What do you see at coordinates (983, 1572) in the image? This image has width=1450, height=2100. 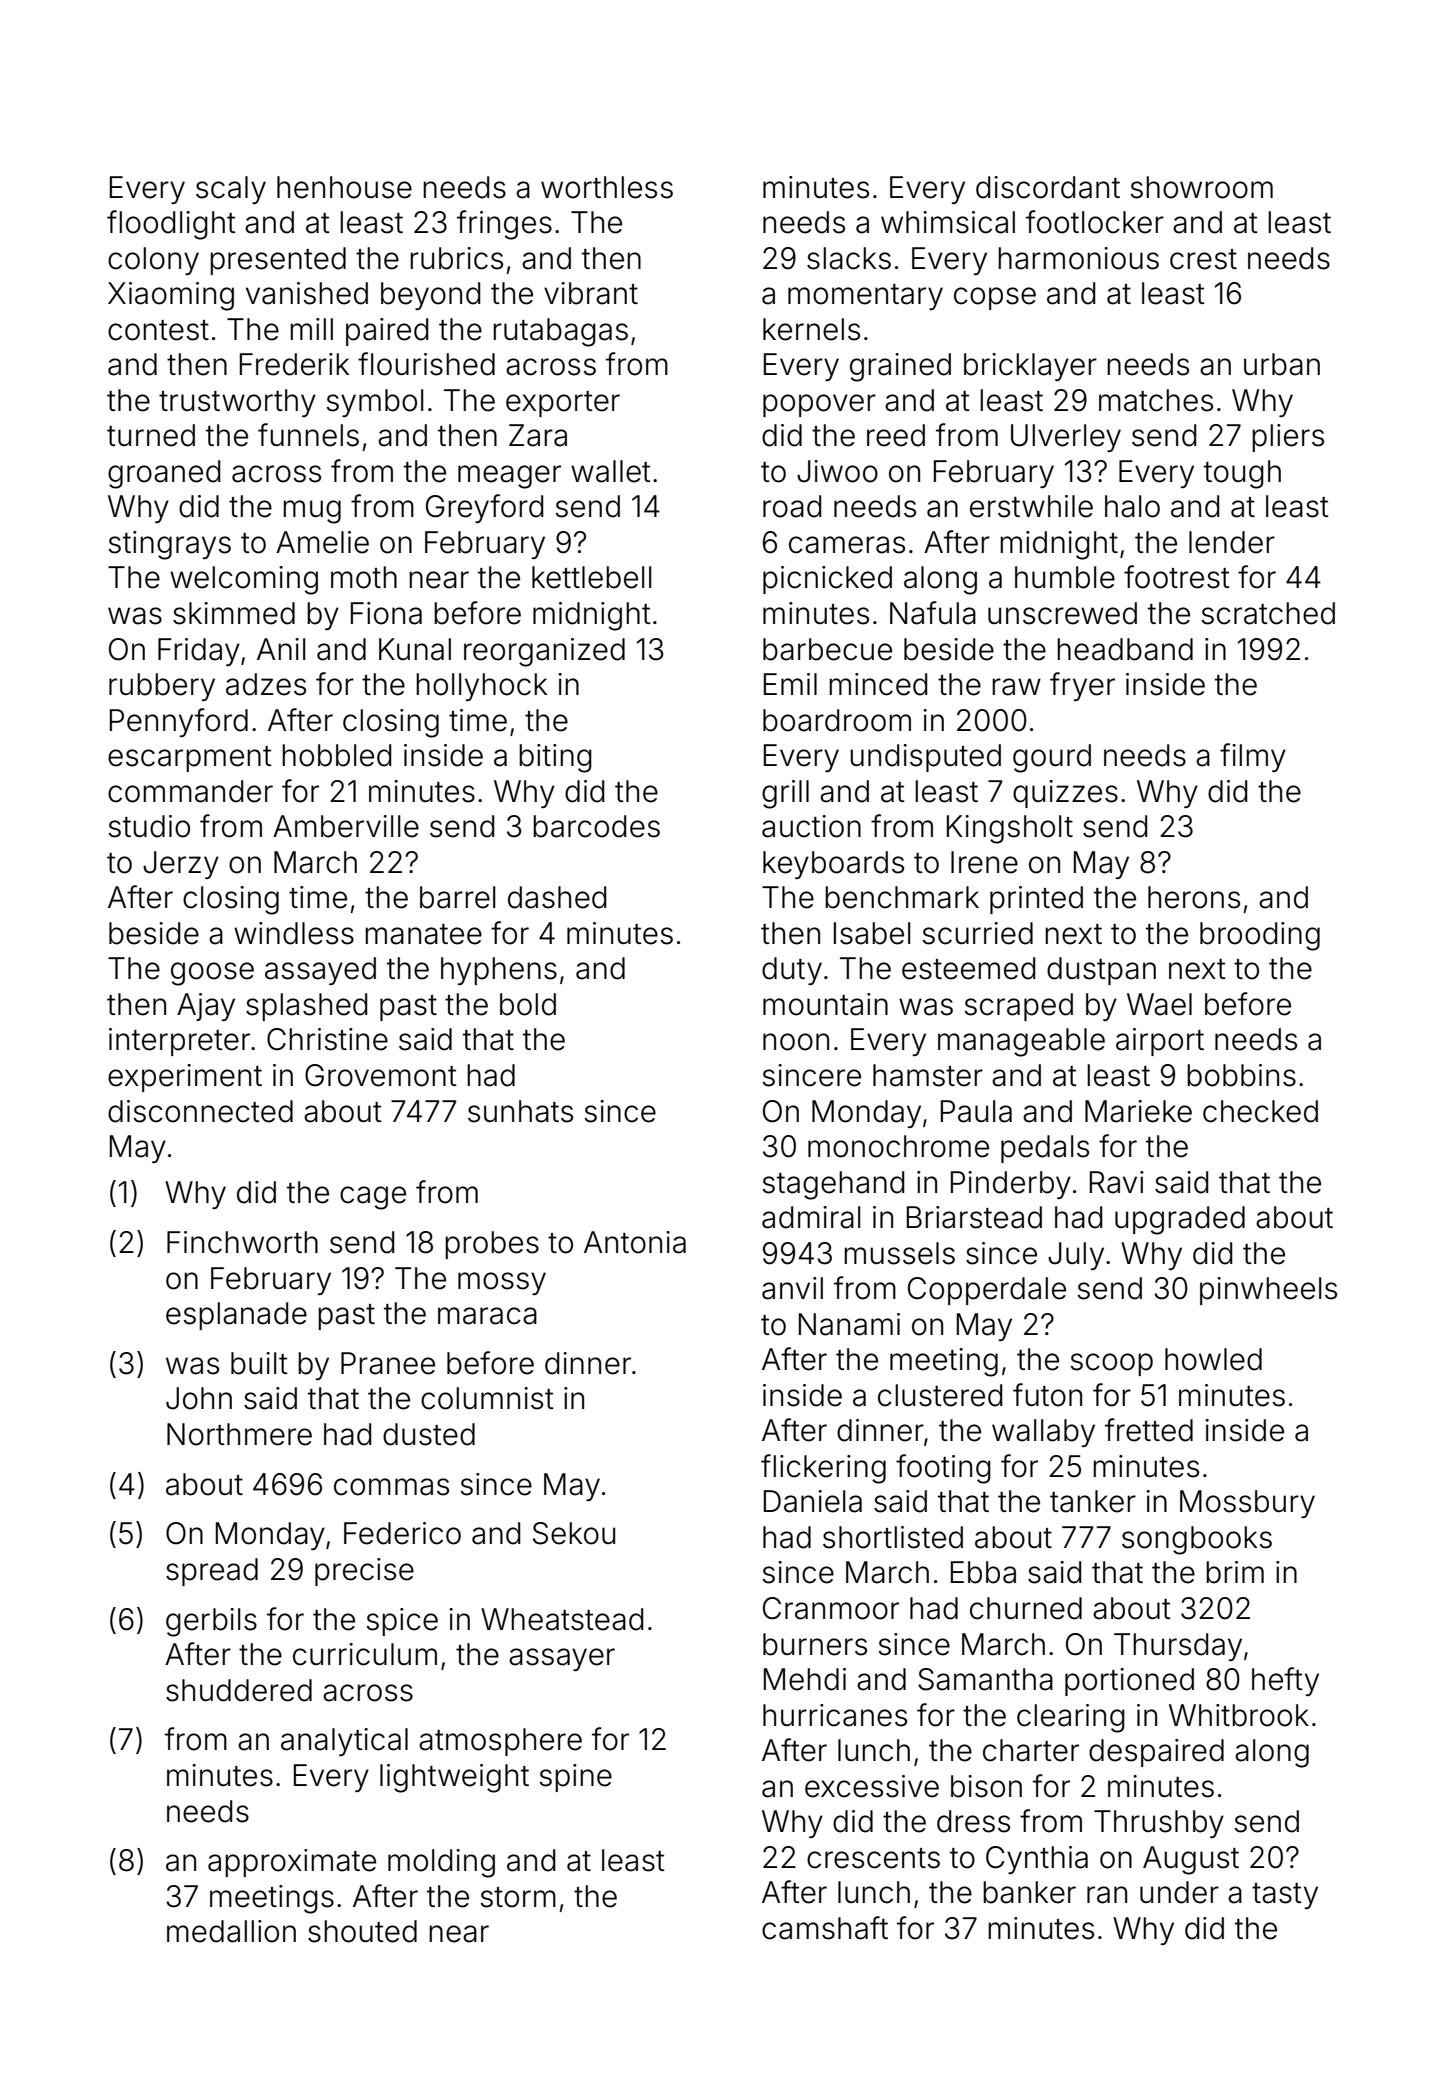 I see `Ebba` at bounding box center [983, 1572].
